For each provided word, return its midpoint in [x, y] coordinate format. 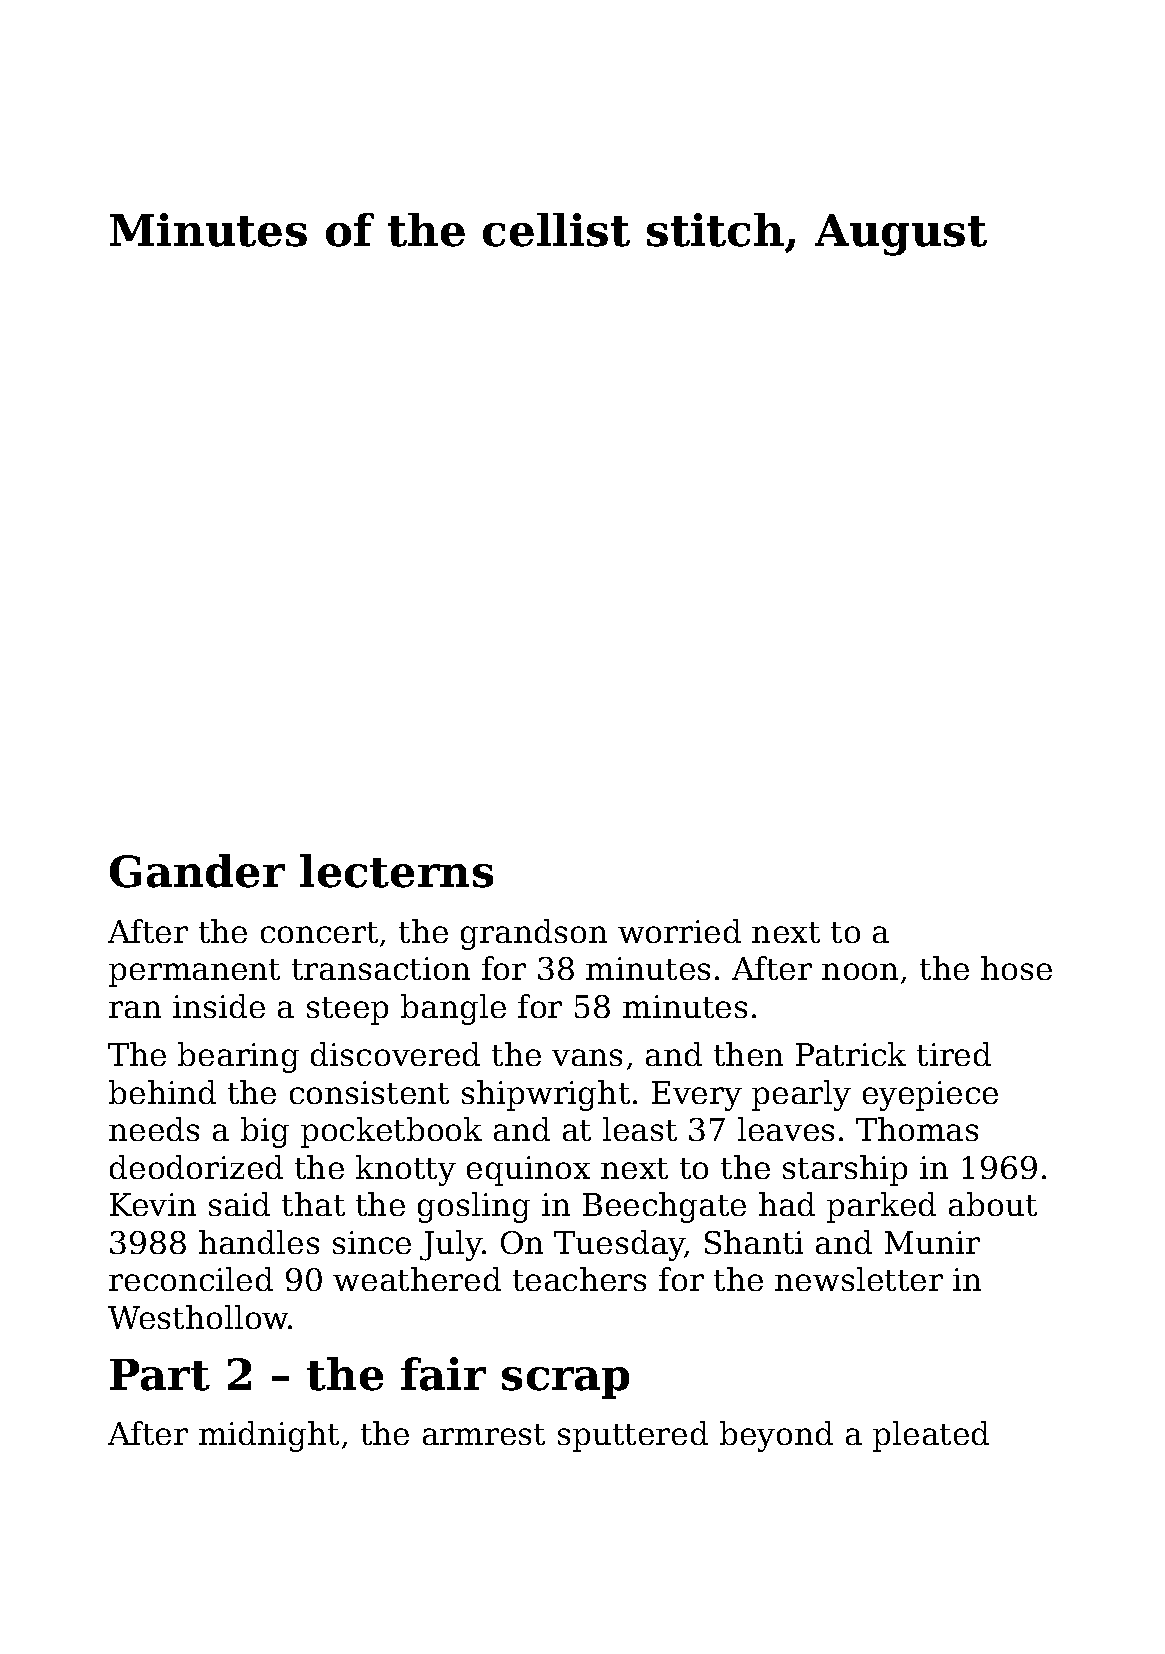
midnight [269, 1436]
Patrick [851, 1054]
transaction [381, 968]
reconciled [191, 1279]
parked [881, 1207]
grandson [534, 934]
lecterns [396, 871]
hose [1016, 968]
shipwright [546, 1095]
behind [162, 1092]
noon [860, 971]
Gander [197, 871]
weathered [417, 1279]
